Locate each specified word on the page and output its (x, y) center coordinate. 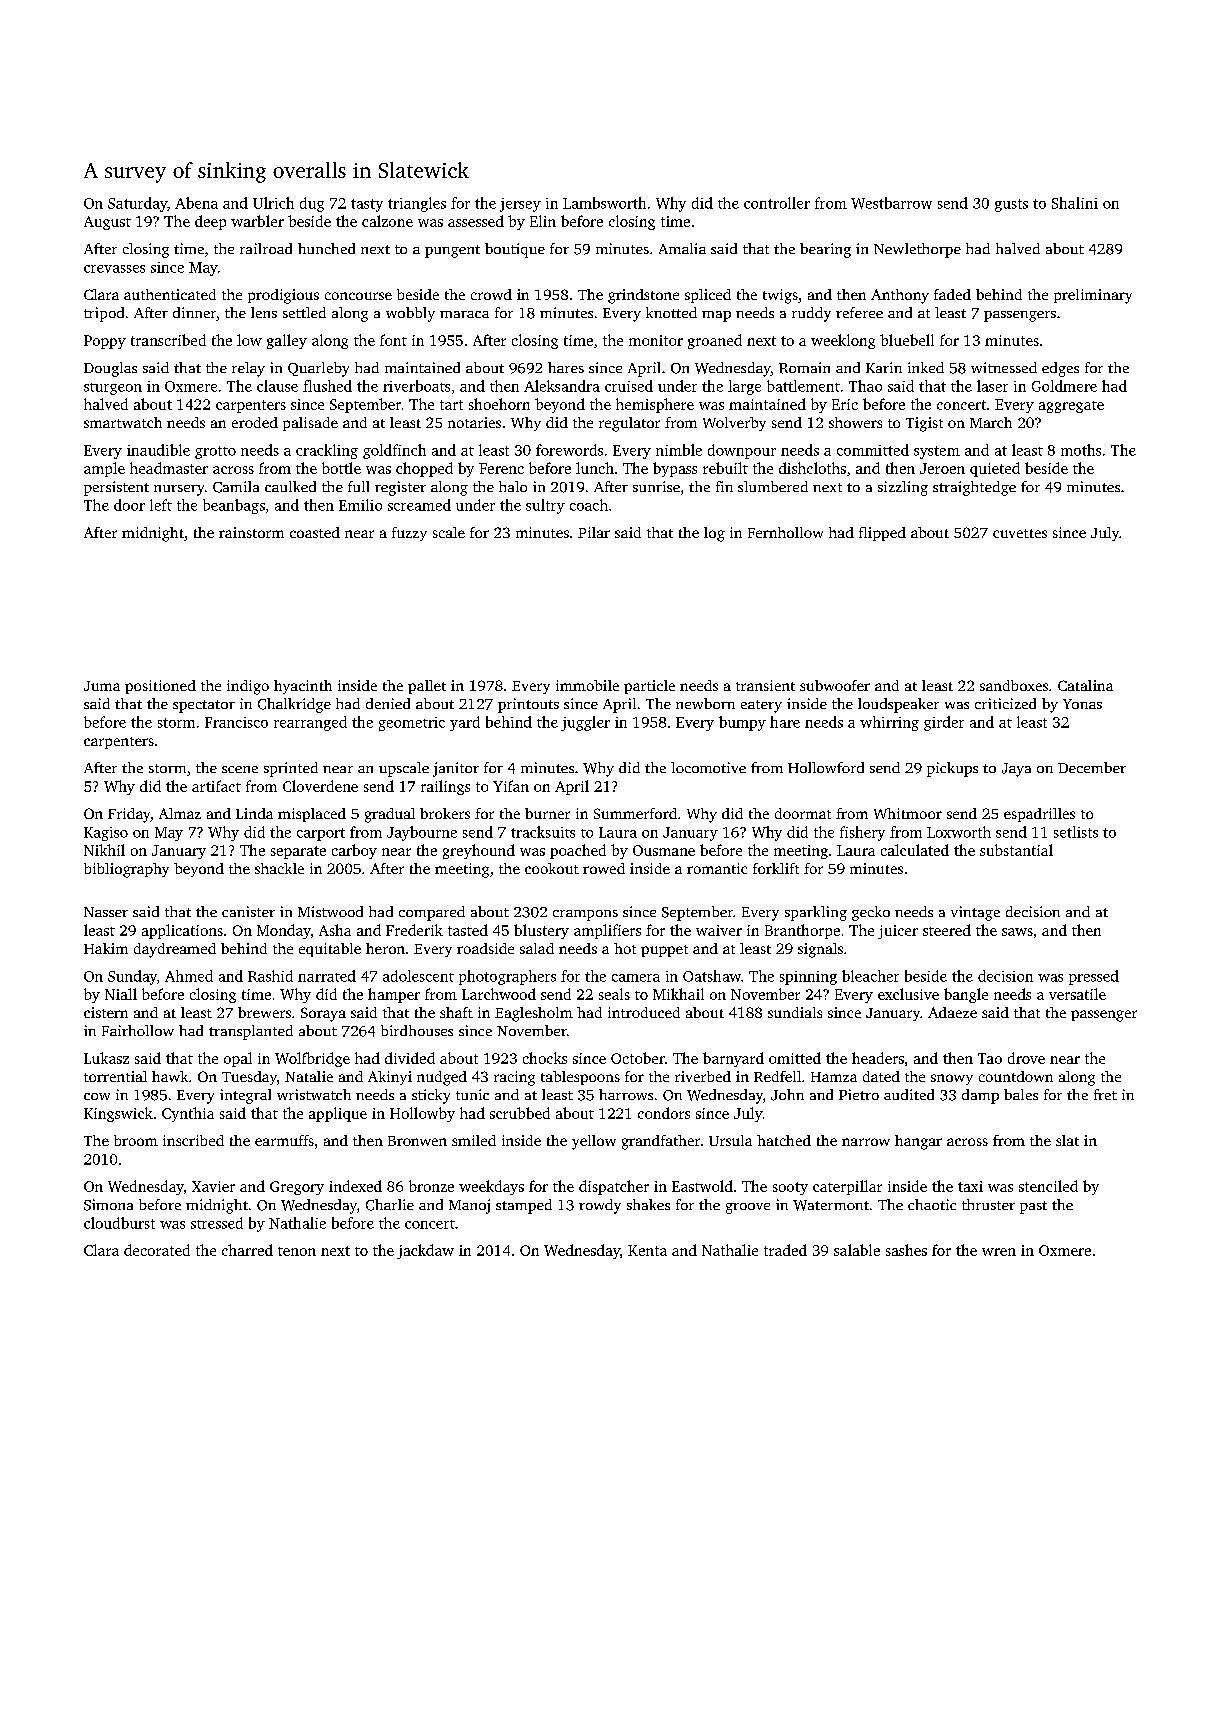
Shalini (1075, 203)
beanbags (234, 506)
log (714, 534)
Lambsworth (604, 203)
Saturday (137, 204)
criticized (1005, 703)
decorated (157, 1250)
